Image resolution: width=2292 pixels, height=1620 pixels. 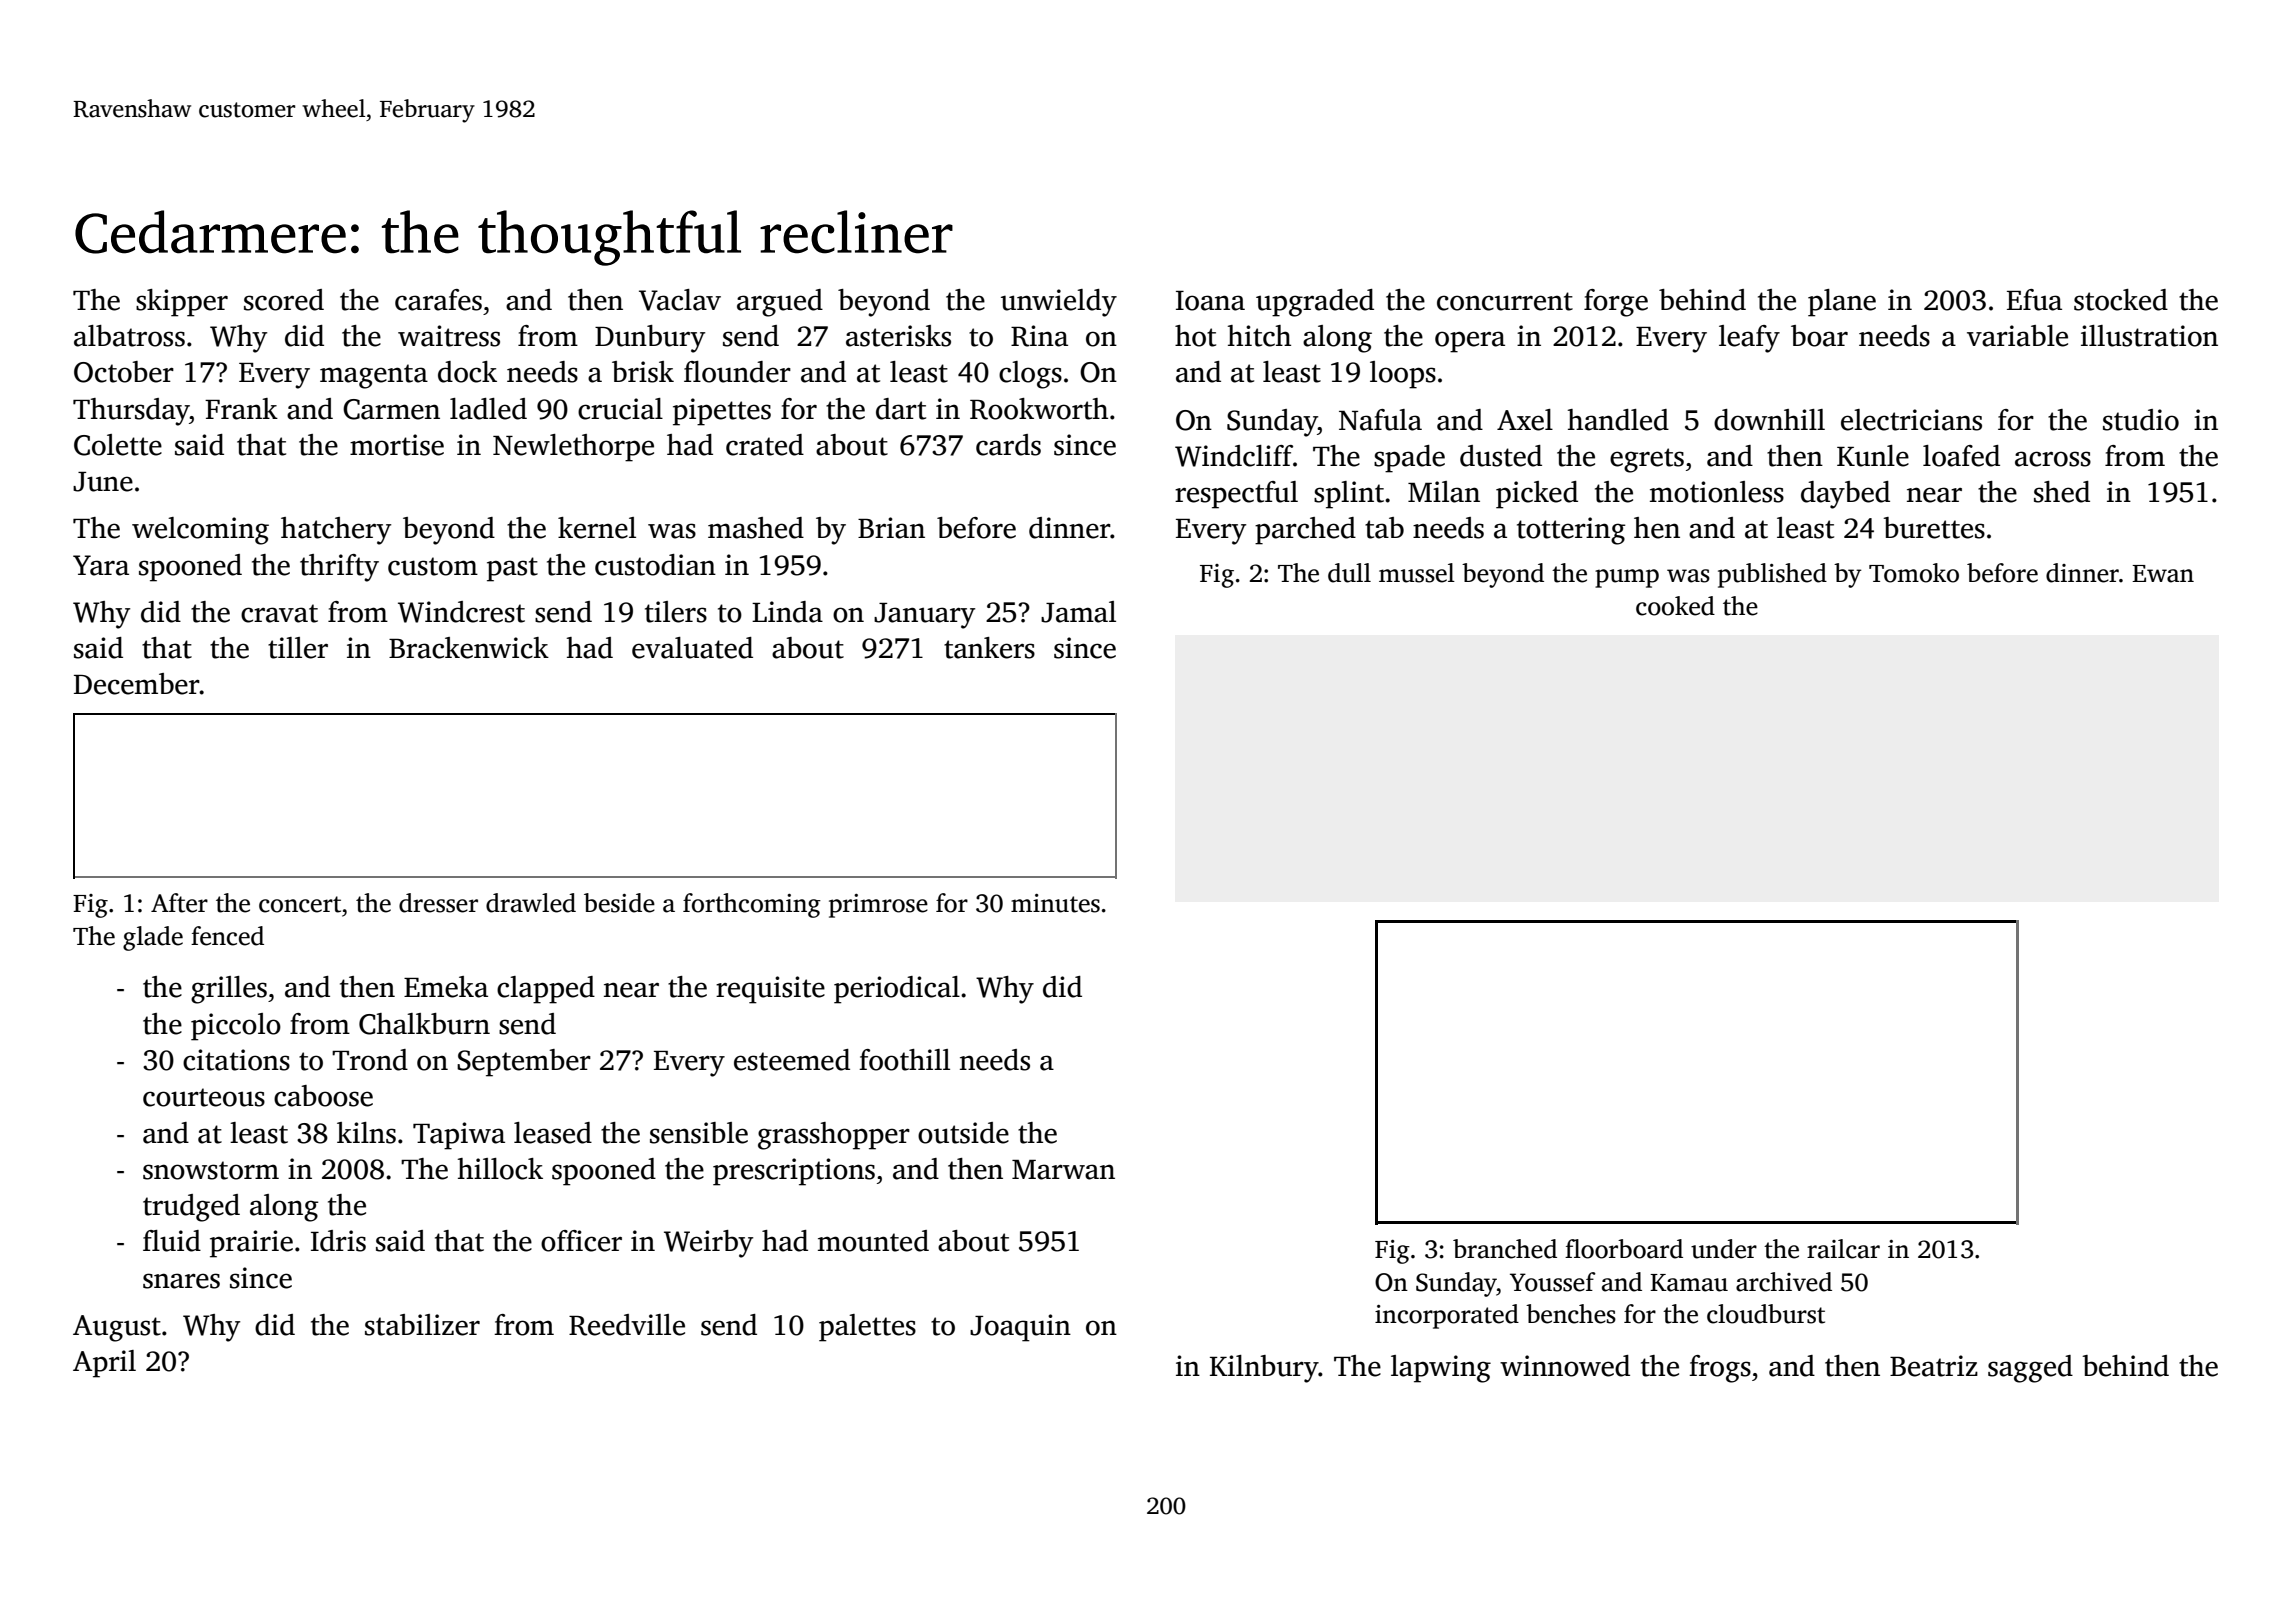 What do you see at coordinates (1961, 456) in the screenshot?
I see `loafed` at bounding box center [1961, 456].
